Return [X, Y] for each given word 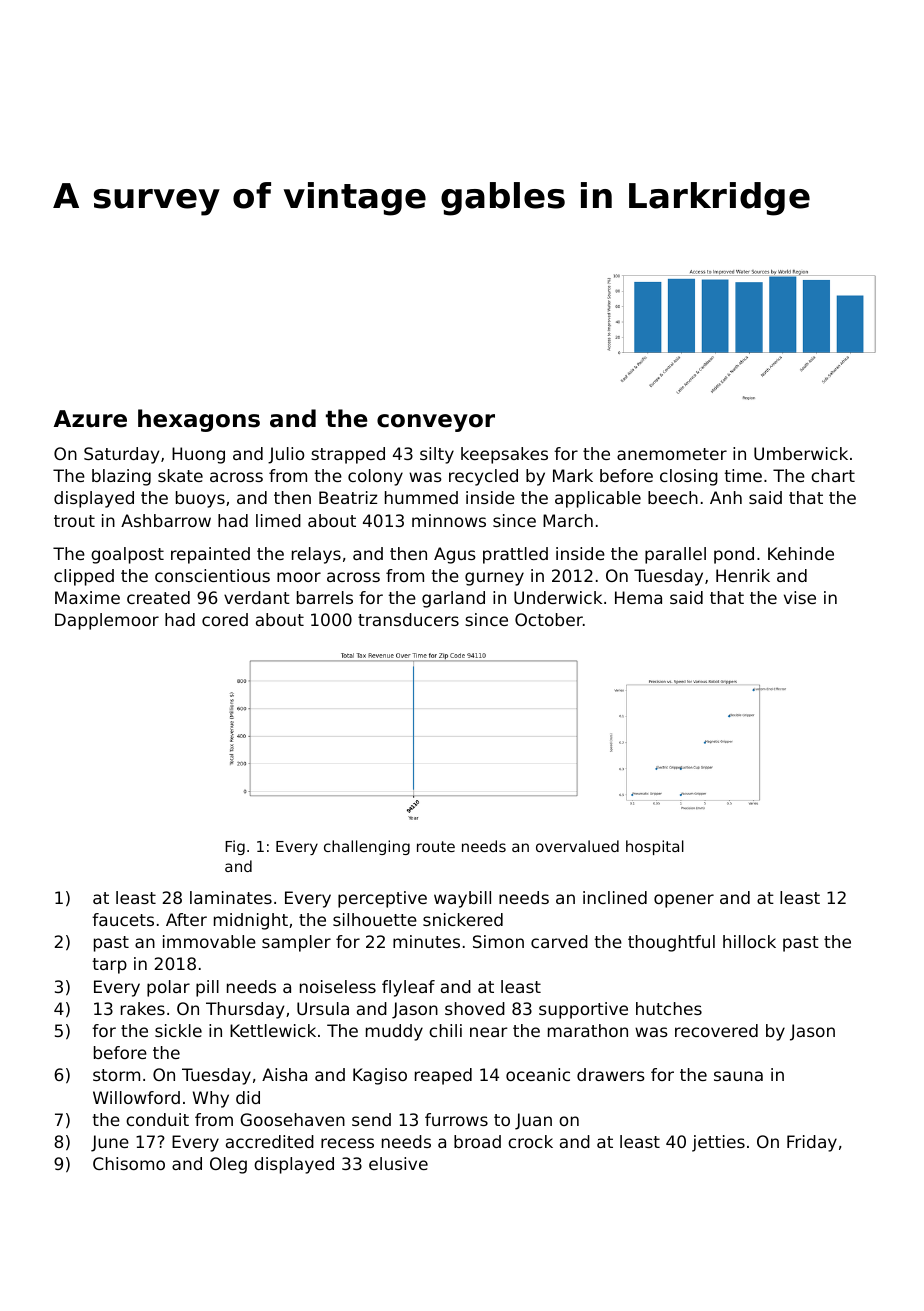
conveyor [436, 423]
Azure [90, 419]
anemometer [672, 454]
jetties [718, 1143]
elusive [398, 1163]
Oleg [228, 1165]
